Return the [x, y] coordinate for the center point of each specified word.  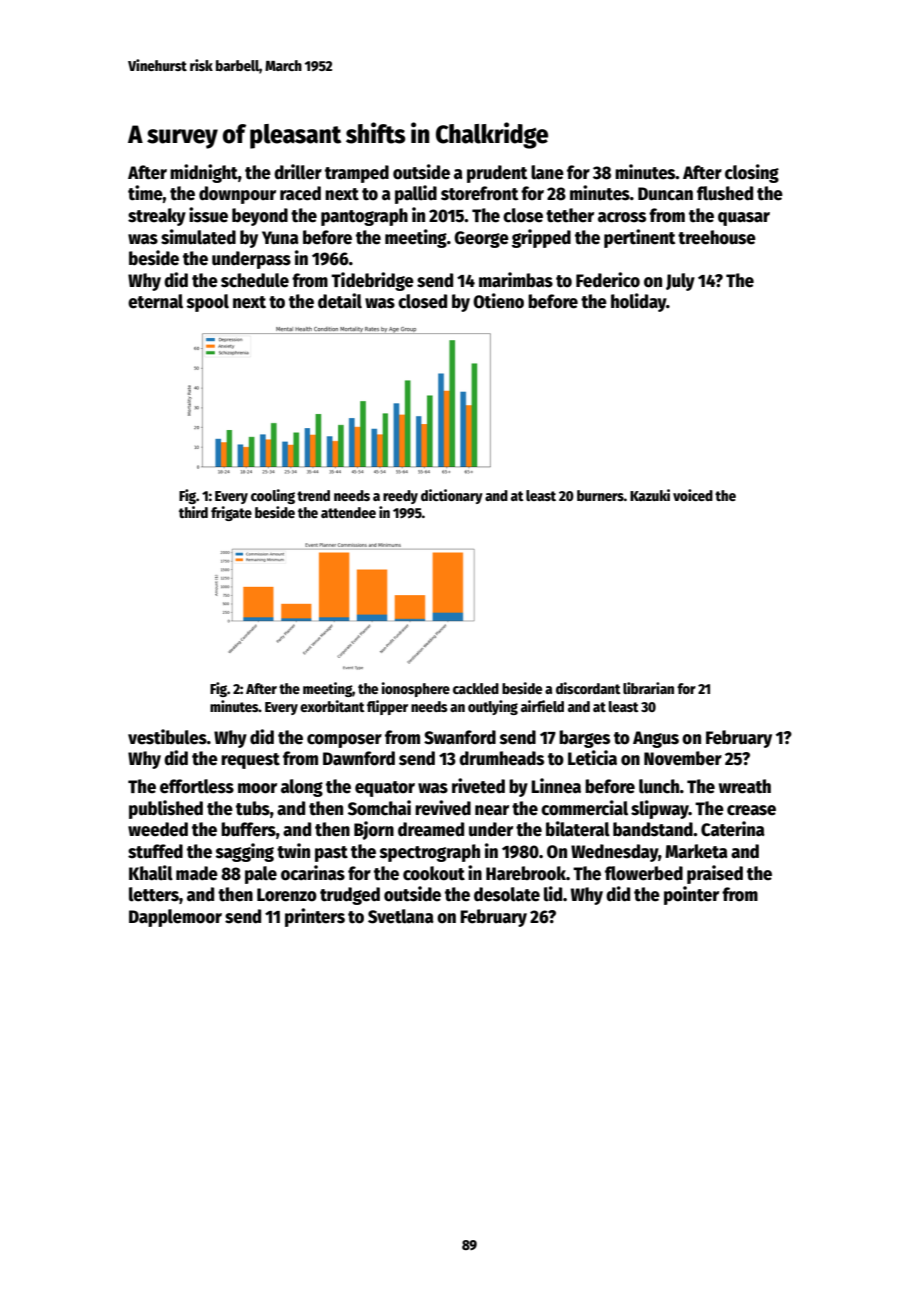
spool [208, 303]
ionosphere [415, 689]
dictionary [452, 496]
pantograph [364, 217]
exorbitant [332, 706]
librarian [648, 688]
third [193, 512]
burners [600, 495]
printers [315, 917]
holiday [639, 302]
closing [752, 173]
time [145, 193]
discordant [588, 688]
